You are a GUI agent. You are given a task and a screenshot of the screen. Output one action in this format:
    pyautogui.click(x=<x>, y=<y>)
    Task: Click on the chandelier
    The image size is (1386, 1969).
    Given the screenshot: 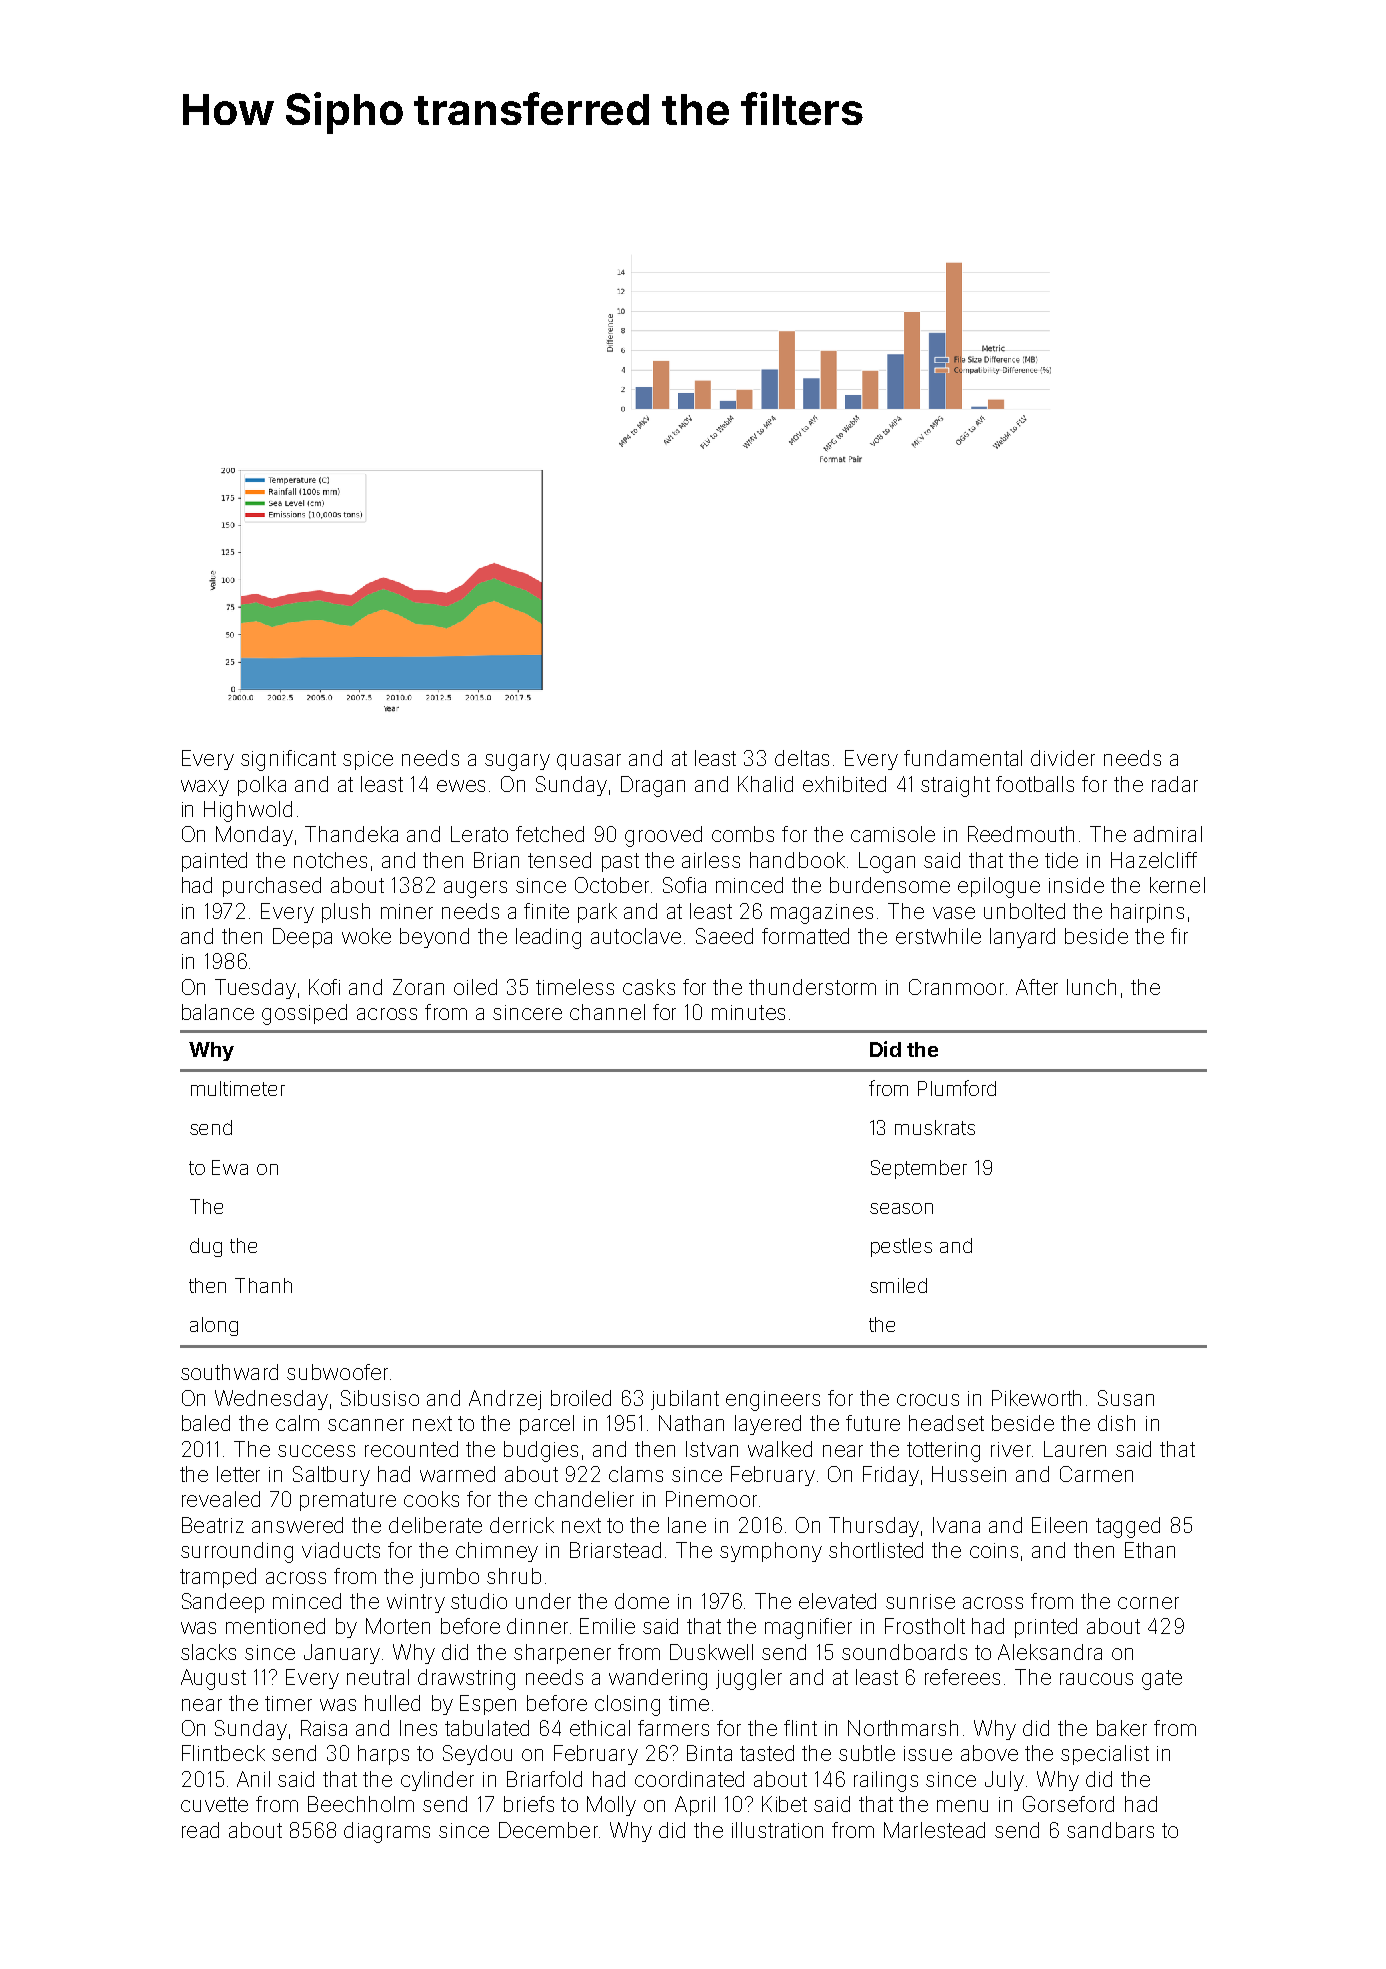 What is the action you would take?
    pyautogui.click(x=584, y=1499)
